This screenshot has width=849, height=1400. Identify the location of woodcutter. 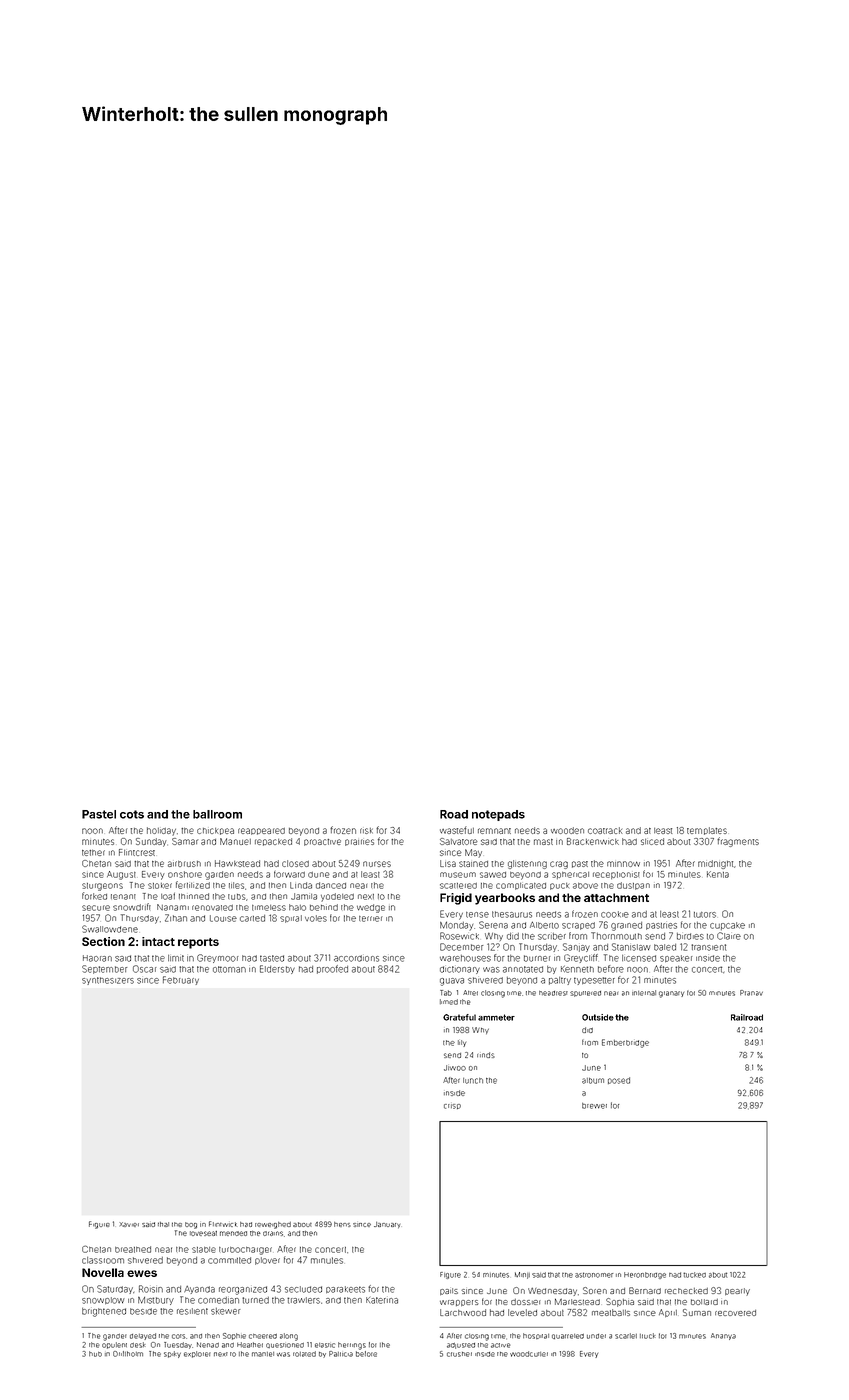
(529, 1354).
